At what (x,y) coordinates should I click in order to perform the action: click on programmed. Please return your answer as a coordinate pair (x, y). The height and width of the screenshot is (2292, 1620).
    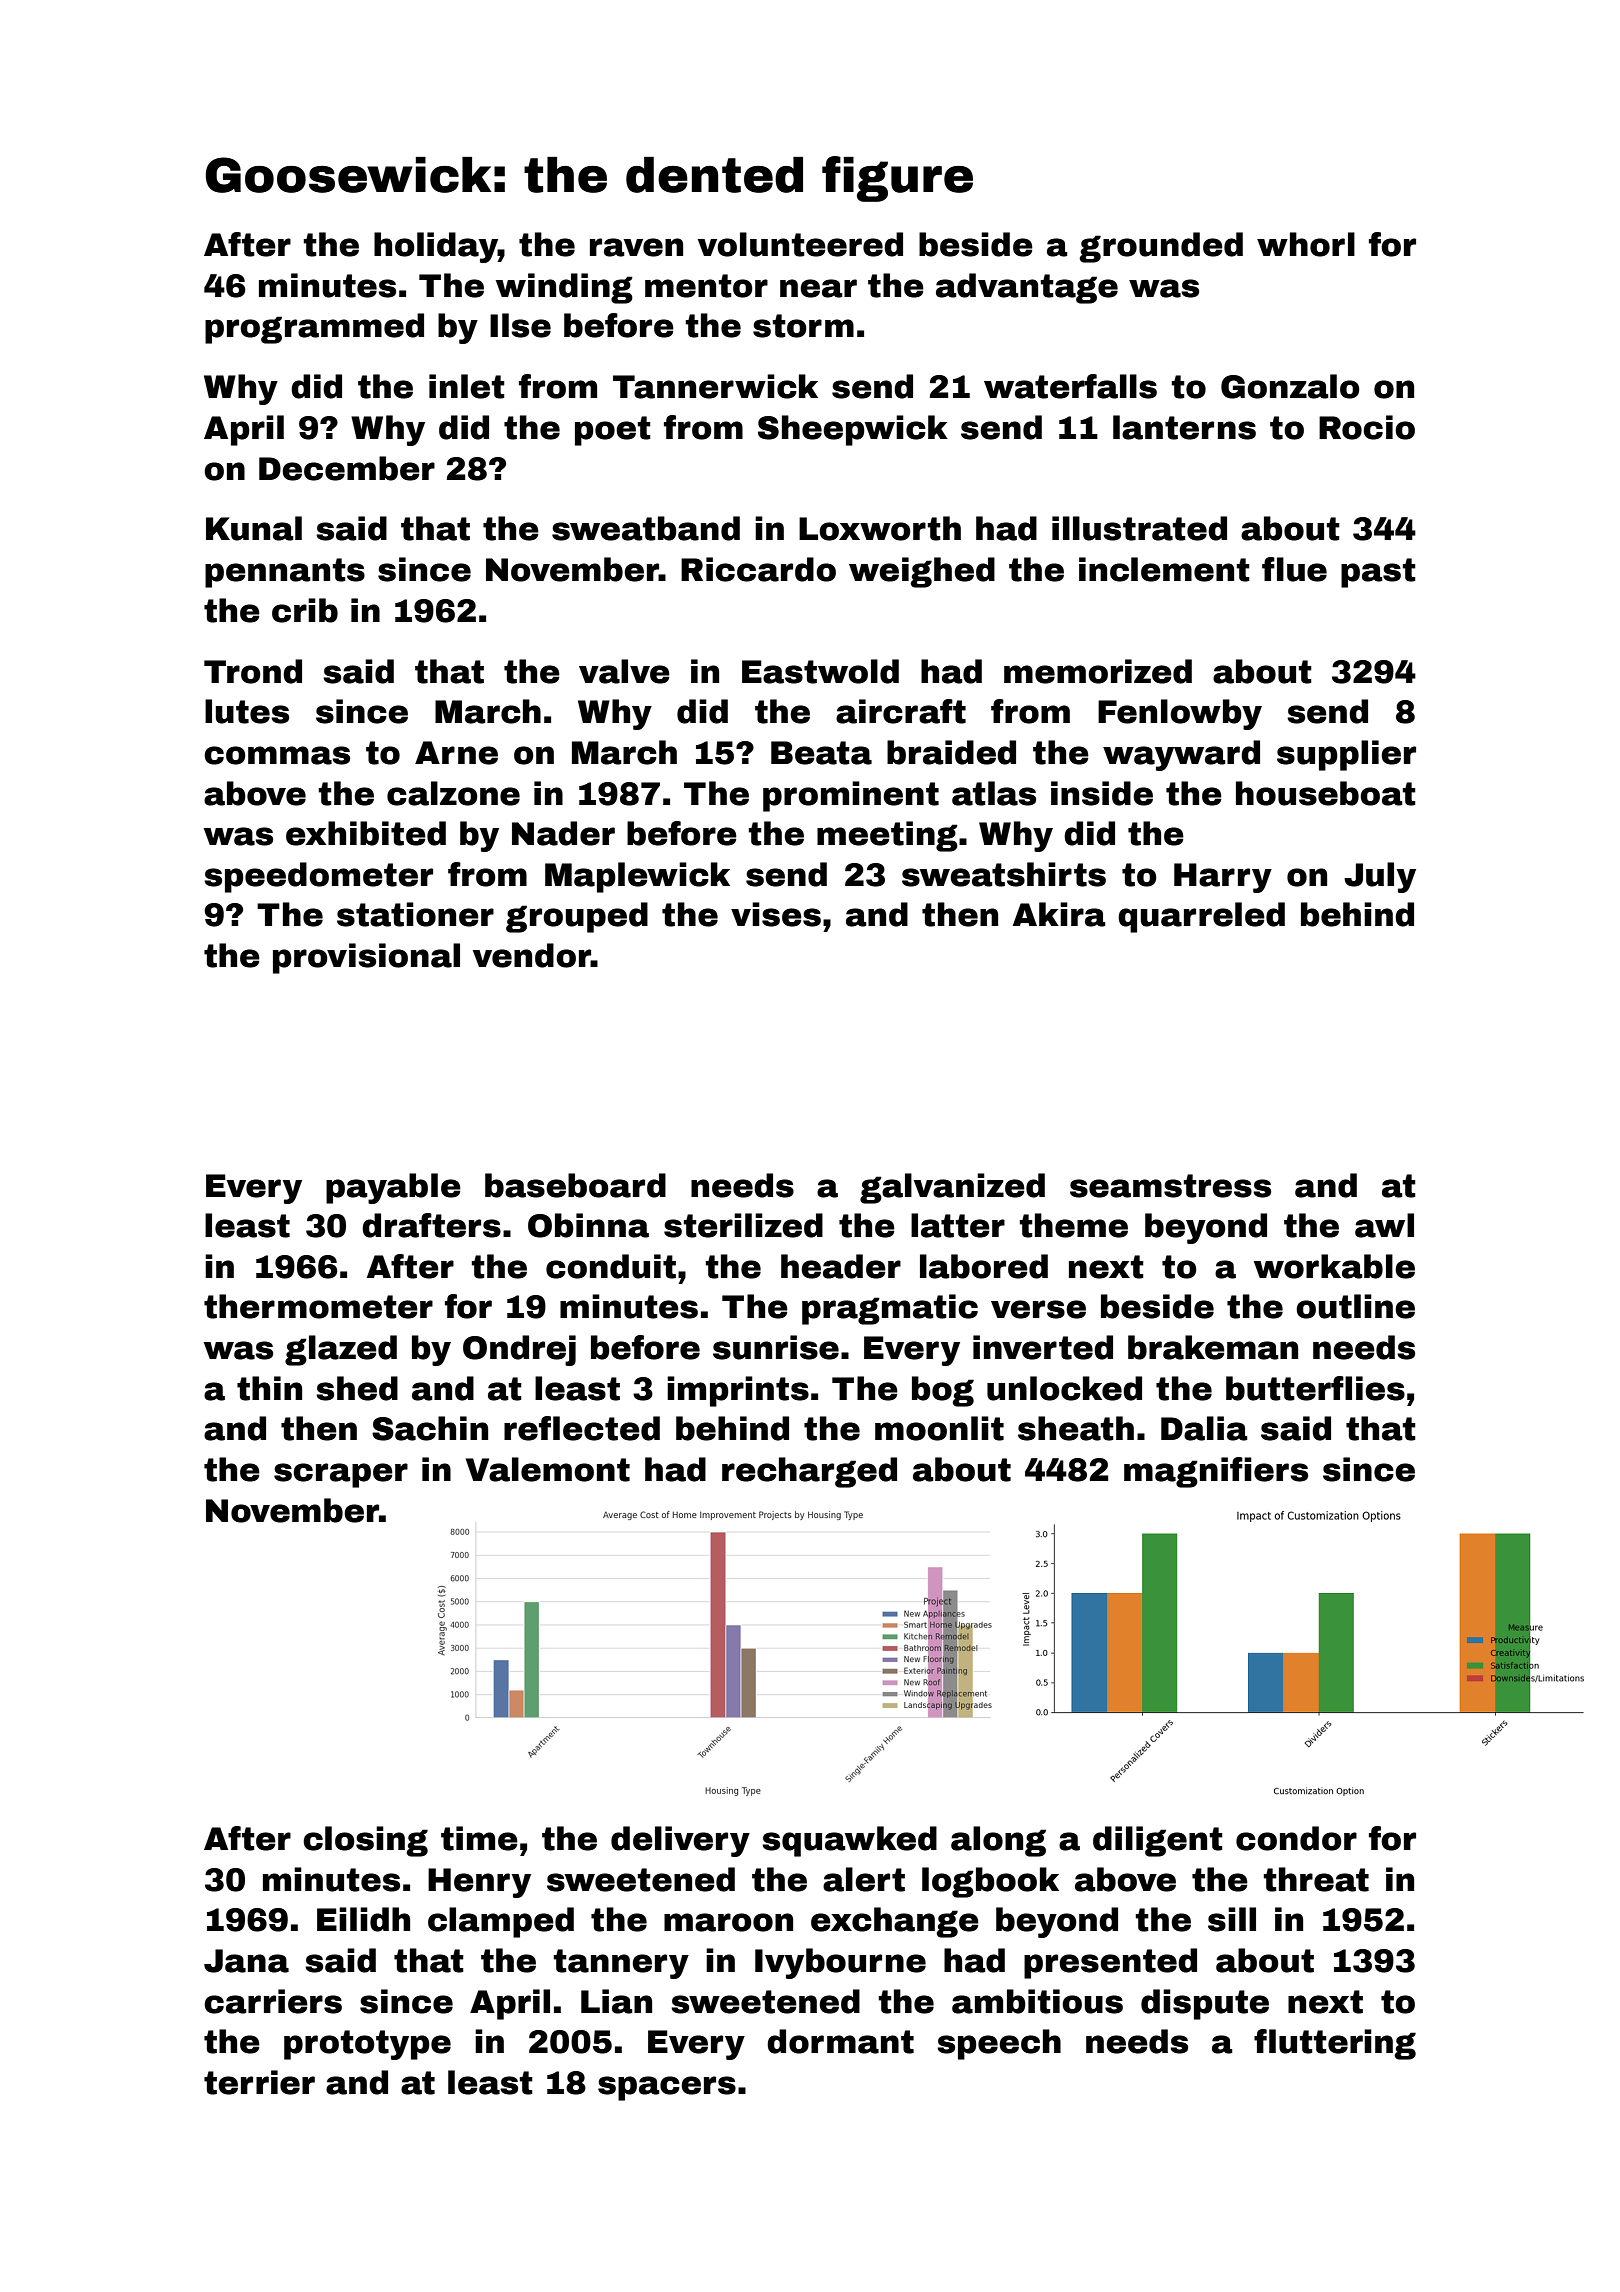
    Looking at the image, I should click on (314, 328).
